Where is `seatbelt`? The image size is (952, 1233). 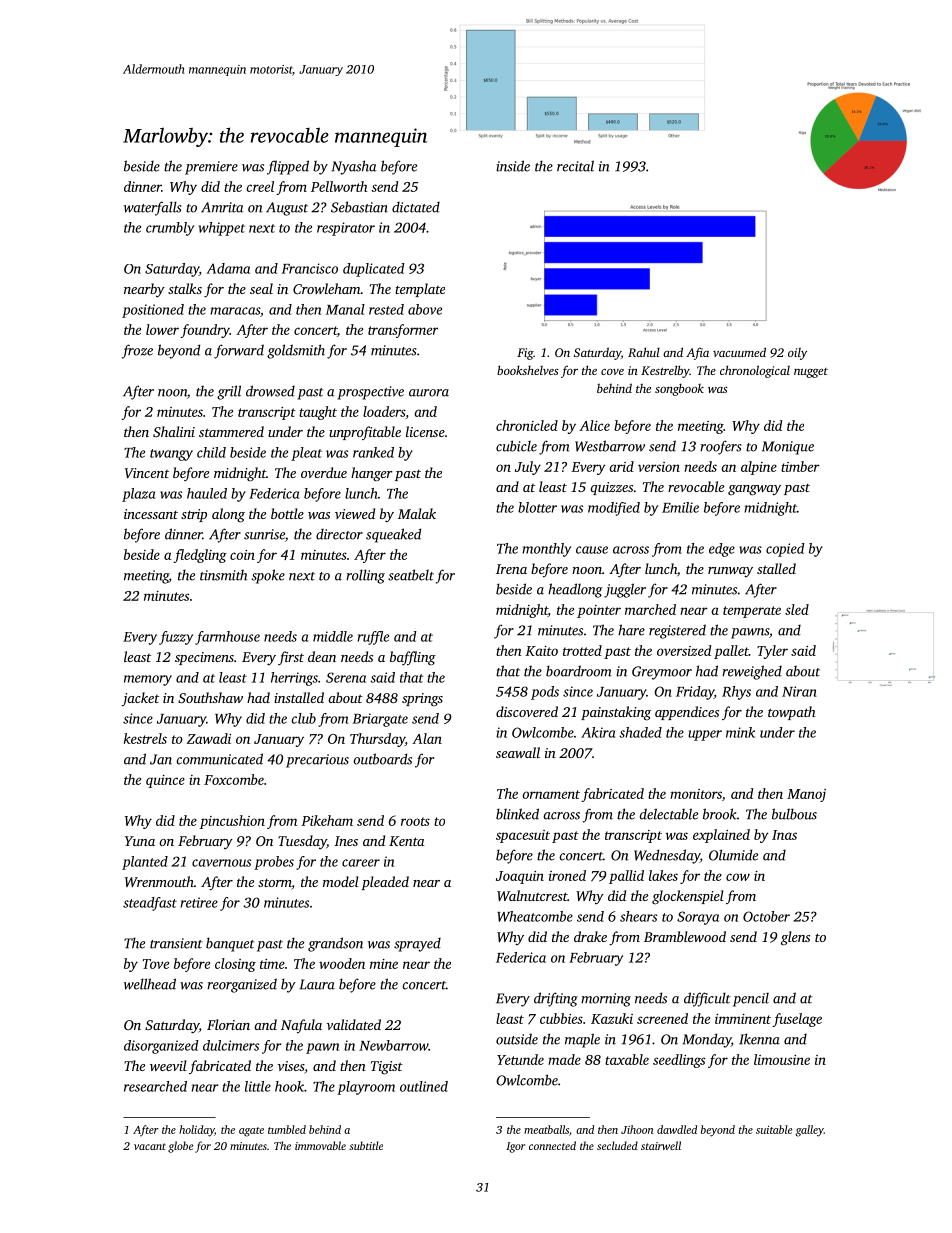
seatbelt is located at coordinates (411, 575).
